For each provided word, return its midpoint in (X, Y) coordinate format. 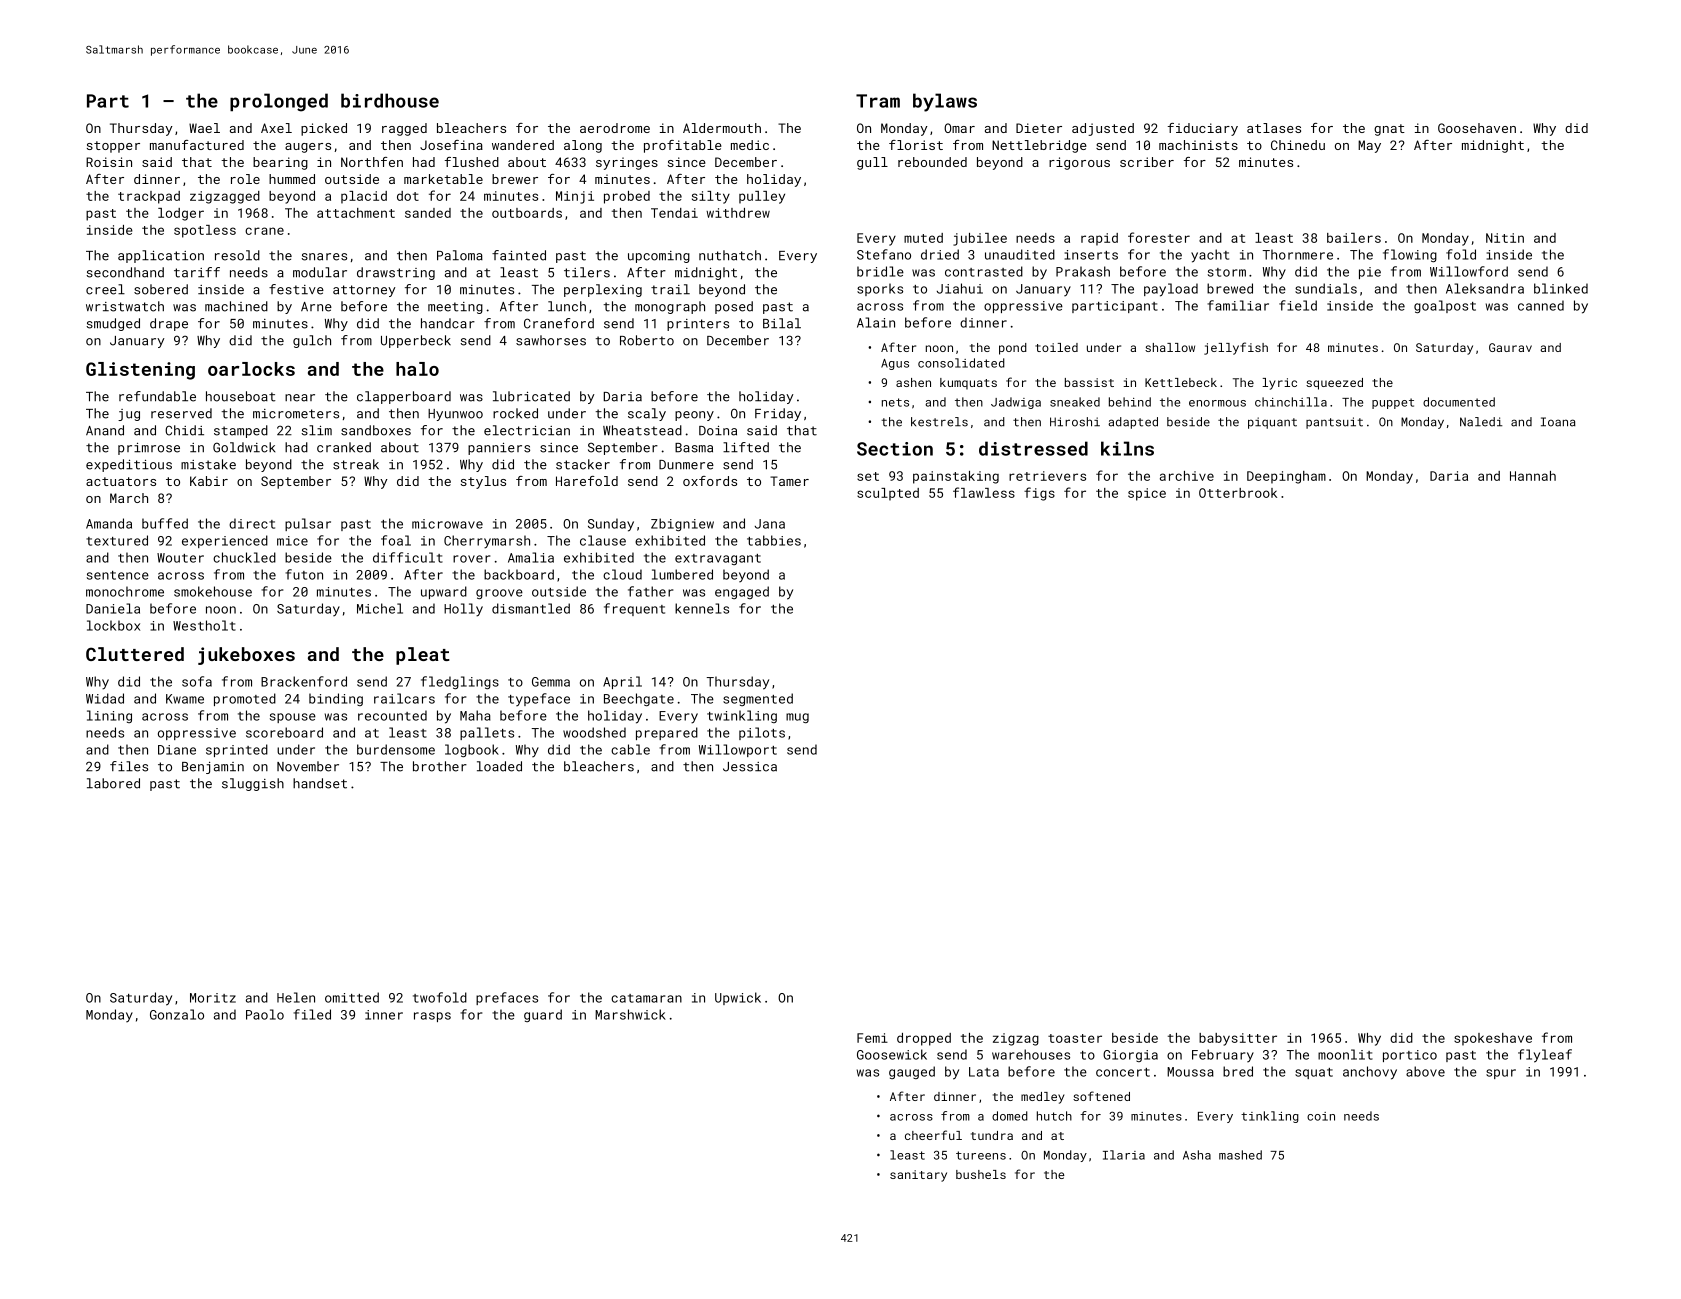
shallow (1170, 347)
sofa (197, 681)
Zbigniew (682, 524)
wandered (523, 145)
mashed (1240, 1155)
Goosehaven (1477, 128)
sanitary (918, 1176)
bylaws (945, 102)
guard (543, 1015)
